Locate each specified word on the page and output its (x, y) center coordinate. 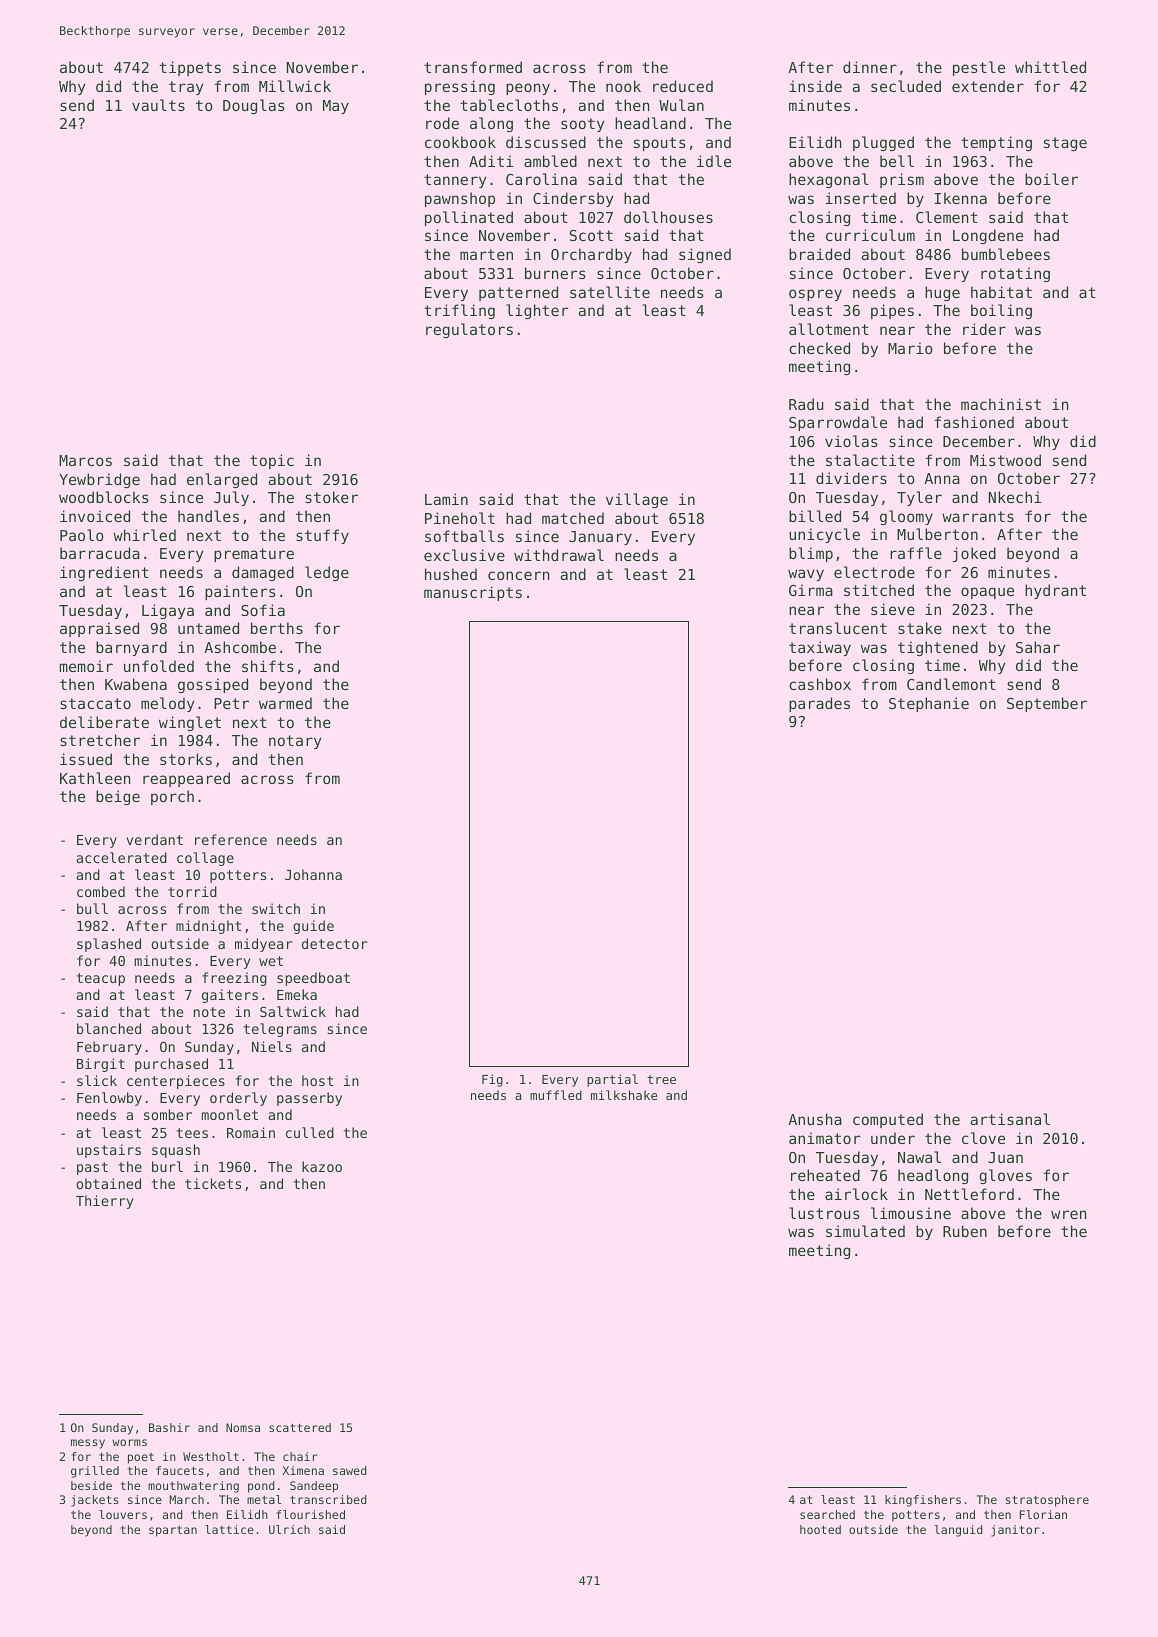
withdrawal (559, 555)
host (318, 1080)
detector (335, 943)
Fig (492, 1080)
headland (650, 123)
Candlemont (951, 684)
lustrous (824, 1213)
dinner (870, 67)
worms (129, 1442)
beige (118, 797)
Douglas (254, 106)
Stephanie (929, 704)
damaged (263, 573)
